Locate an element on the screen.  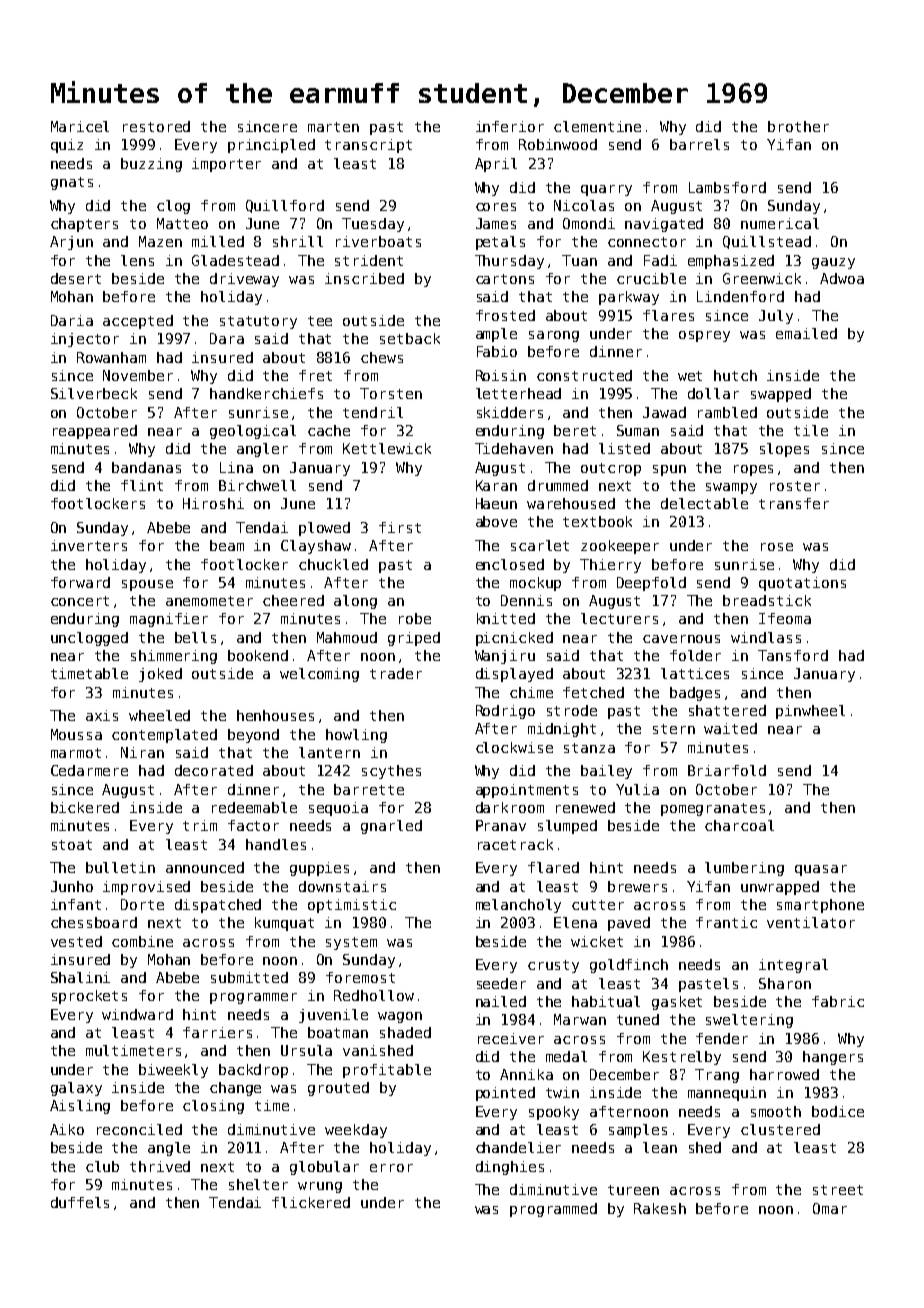
Rakesh is located at coordinates (660, 1208).
